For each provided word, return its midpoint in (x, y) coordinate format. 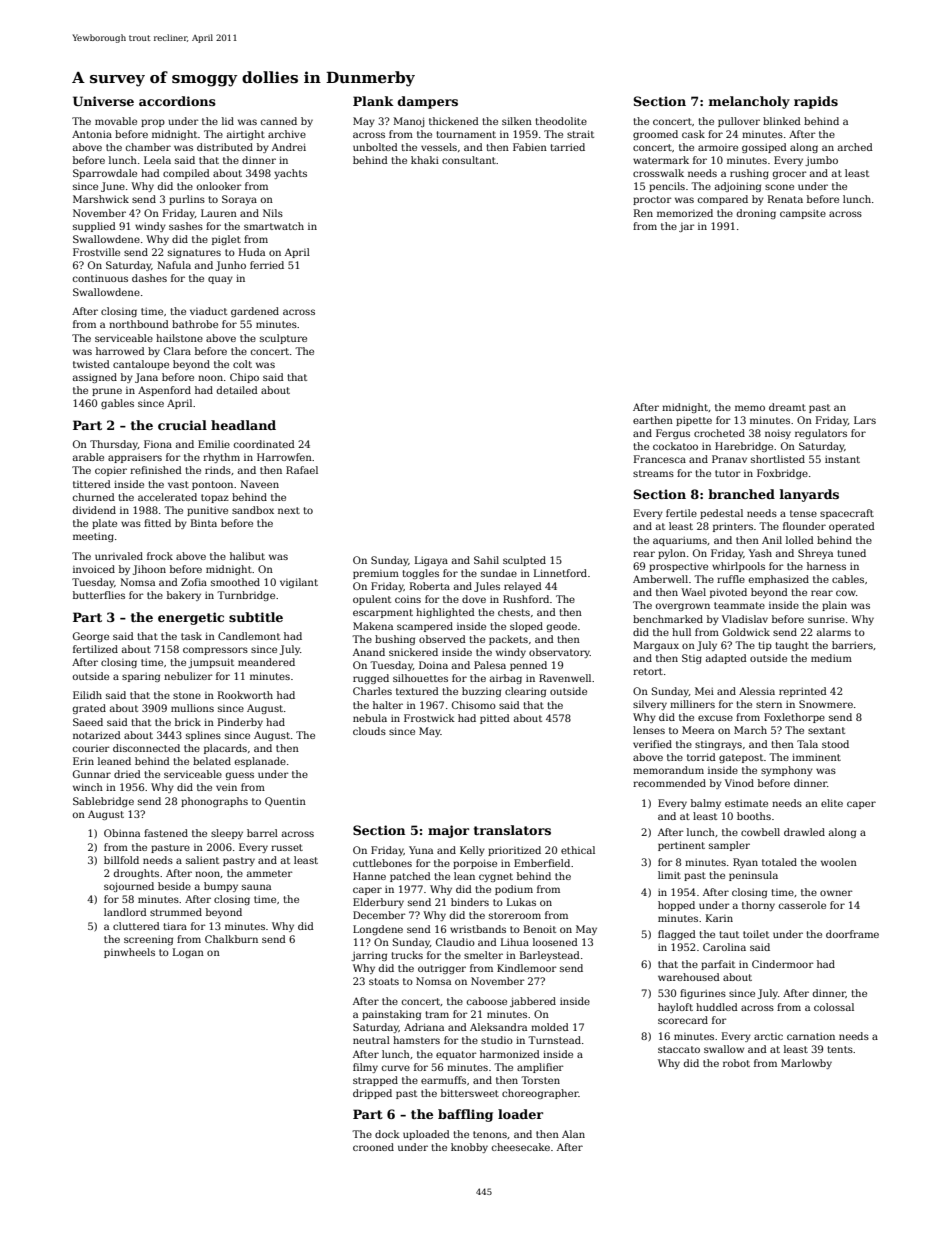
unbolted (375, 147)
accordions (177, 101)
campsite (803, 214)
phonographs (214, 802)
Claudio (455, 942)
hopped (676, 906)
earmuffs (443, 1080)
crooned (373, 1147)
